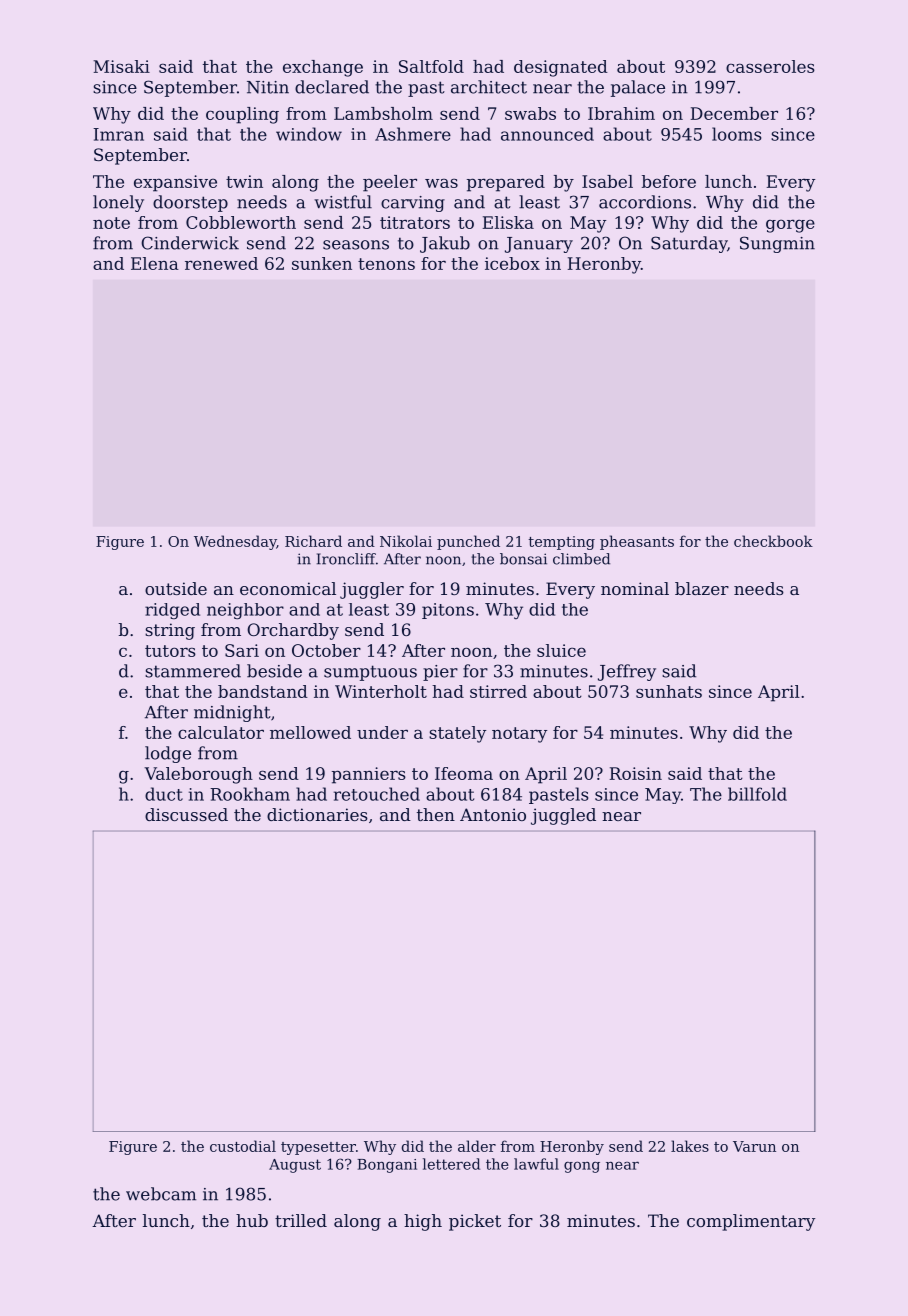 The width and height of the document is (908, 1316). Describe the element at coordinates (440, 673) in the document. I see `pier` at that location.
